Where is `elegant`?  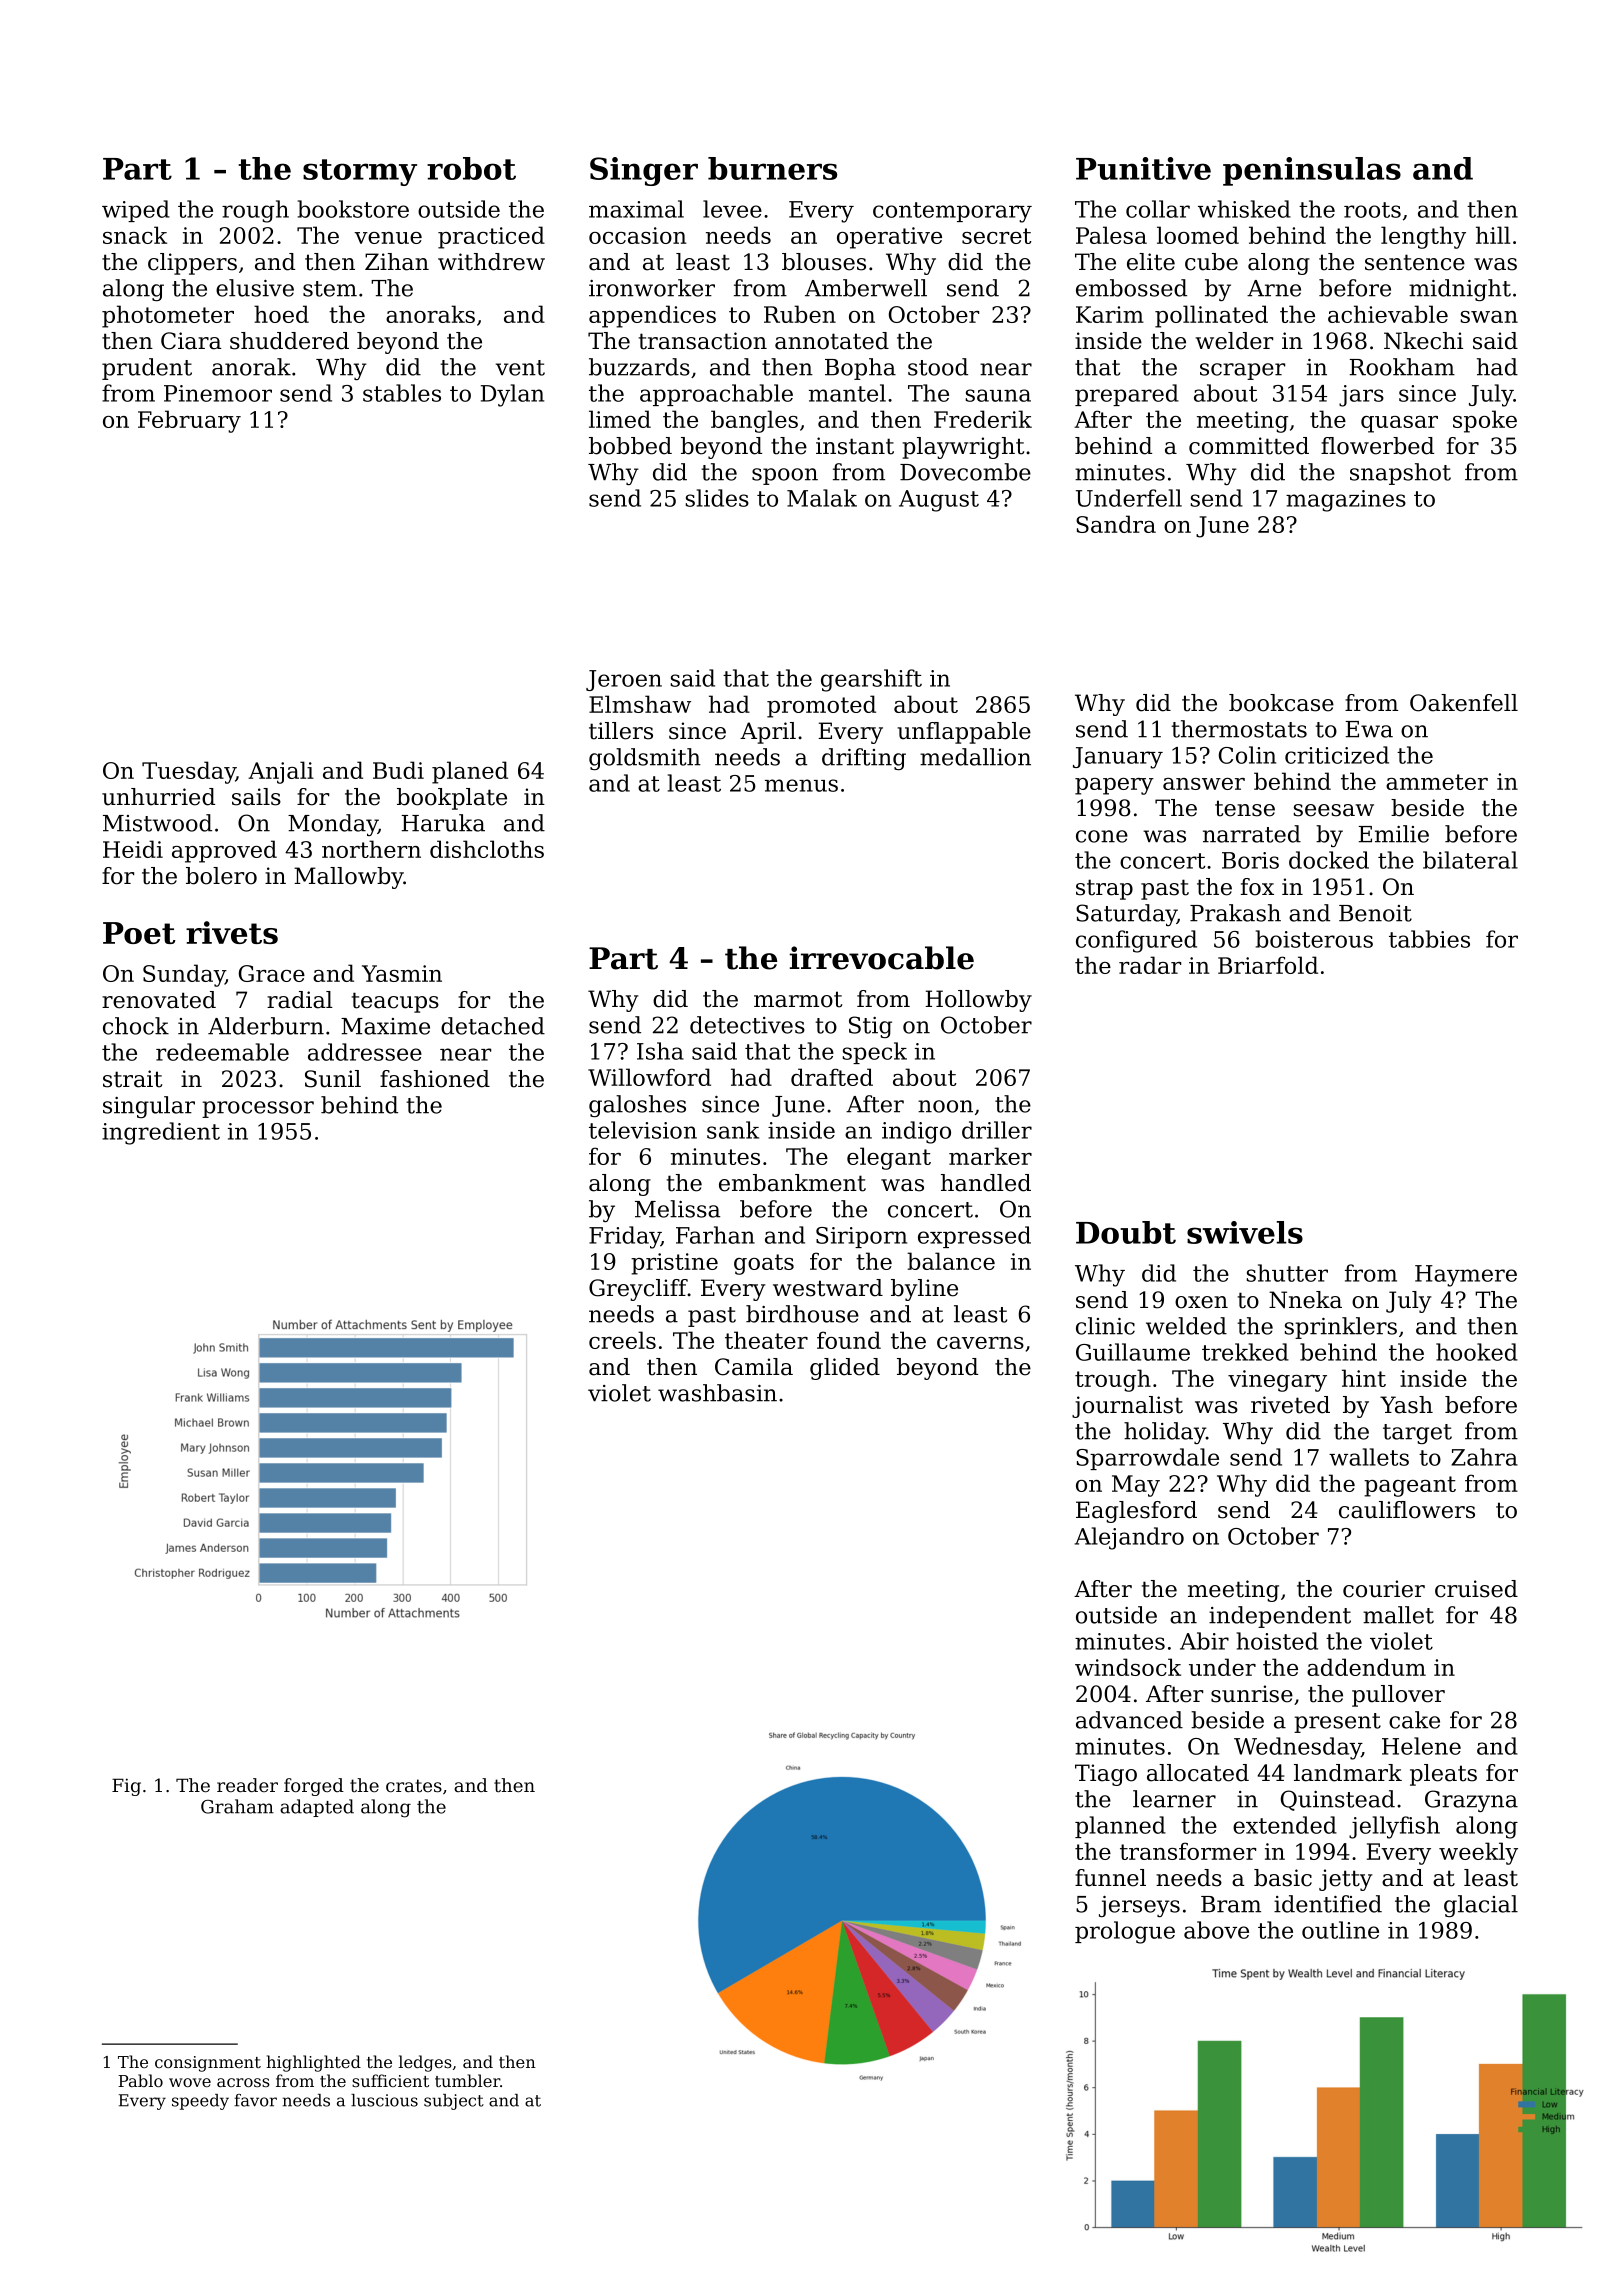 elegant is located at coordinates (889, 1158).
